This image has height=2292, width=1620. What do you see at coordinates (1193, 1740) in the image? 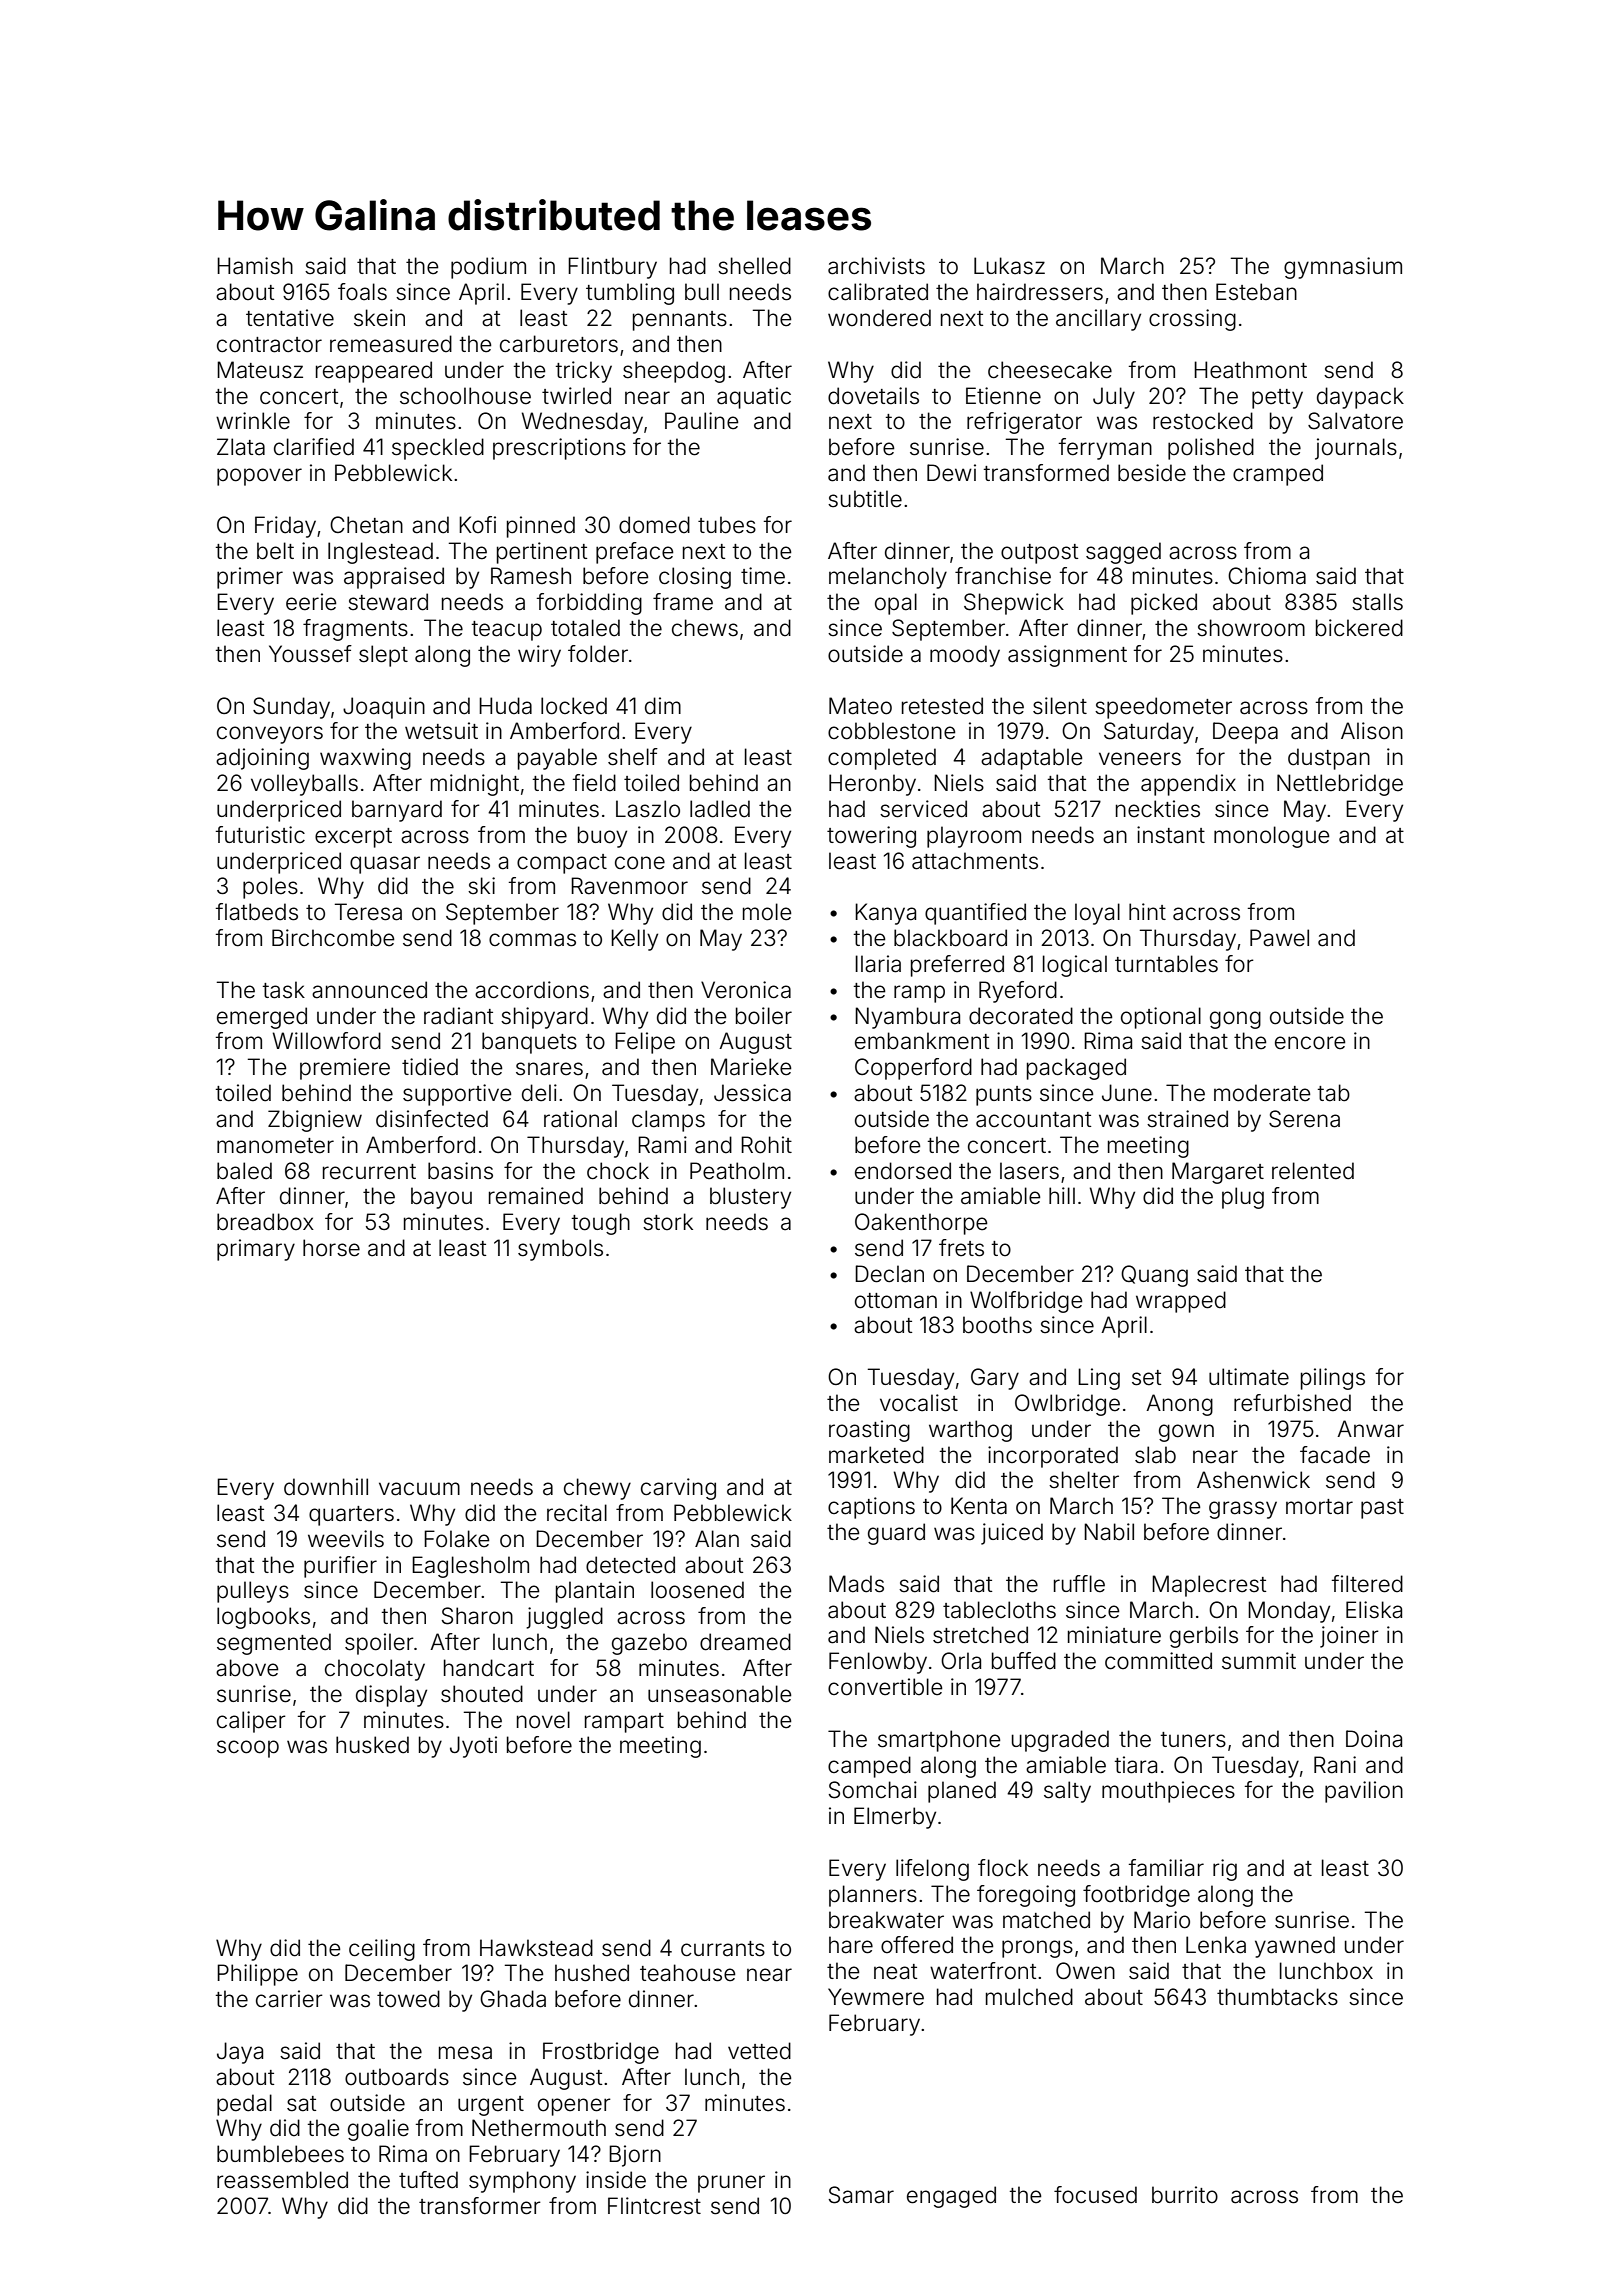
I see `tuners` at bounding box center [1193, 1740].
